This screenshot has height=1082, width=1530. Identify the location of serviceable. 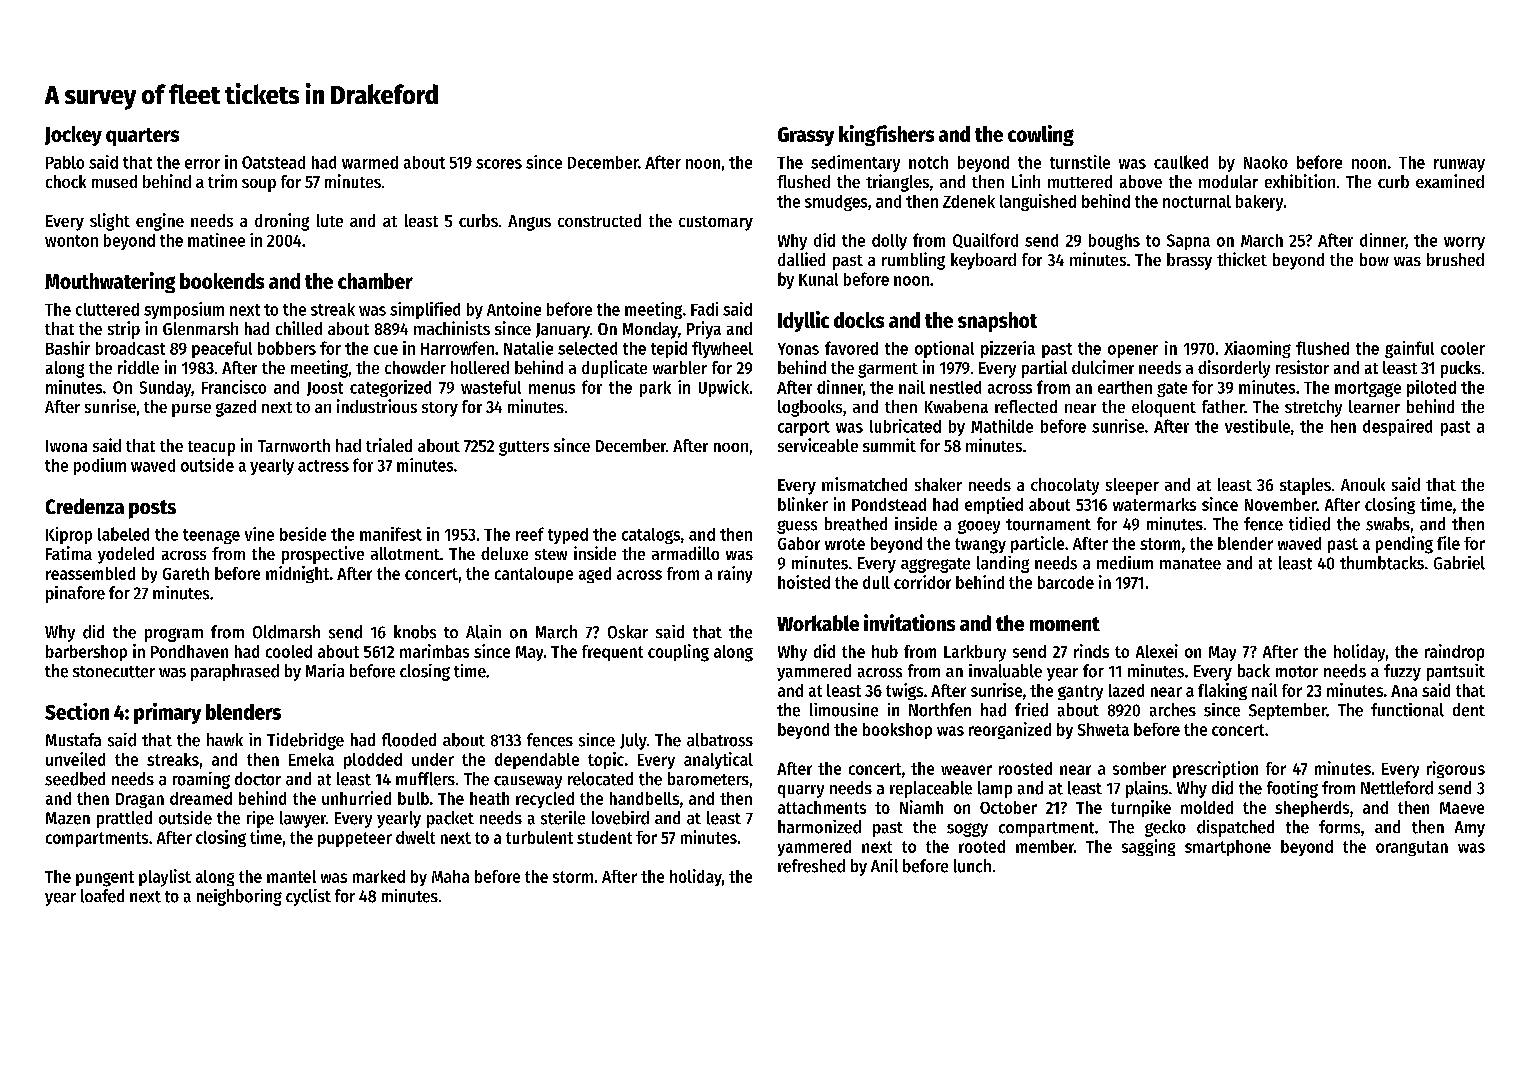
(818, 445).
